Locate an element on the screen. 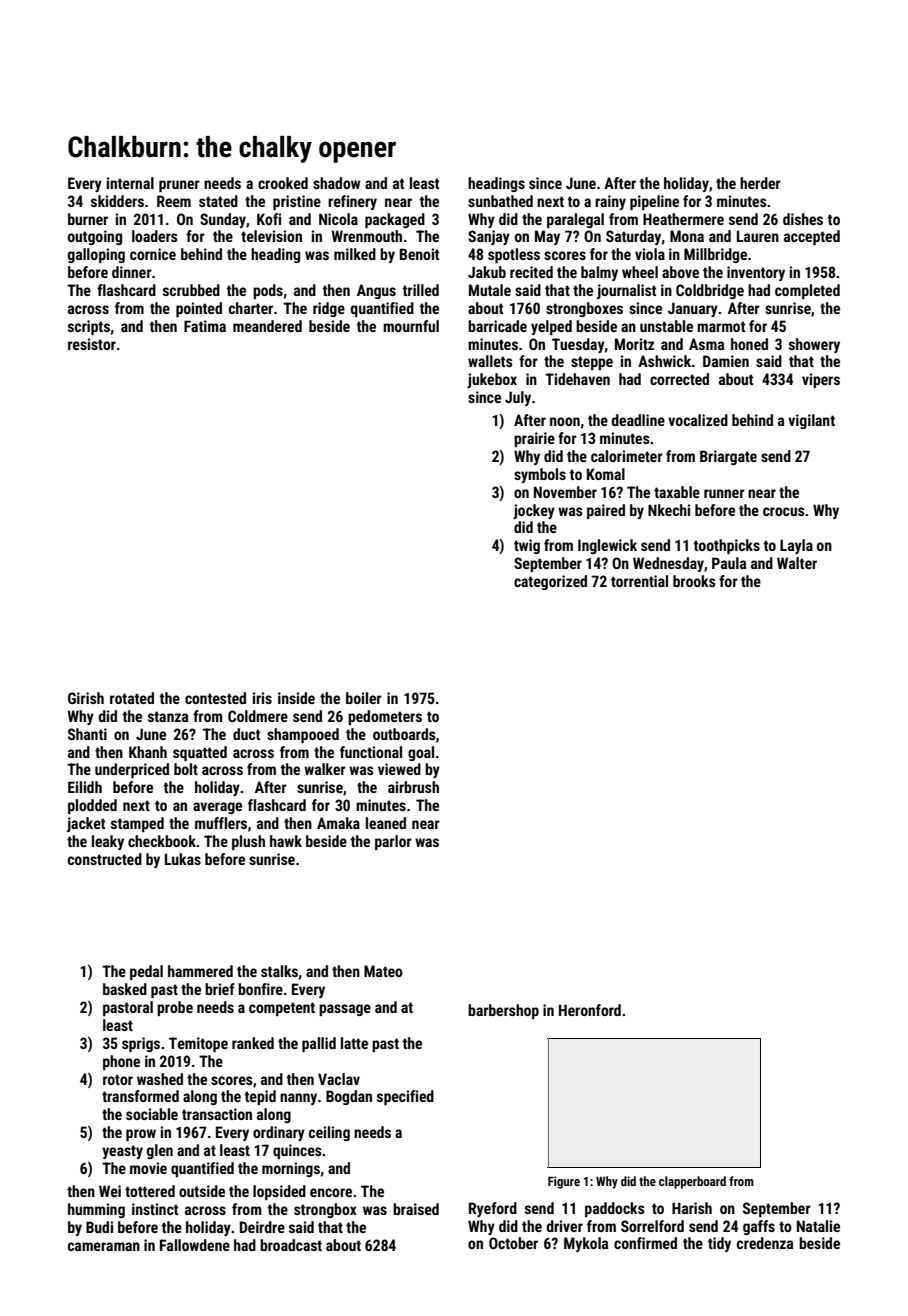 The image size is (908, 1316). shadow is located at coordinates (336, 183).
